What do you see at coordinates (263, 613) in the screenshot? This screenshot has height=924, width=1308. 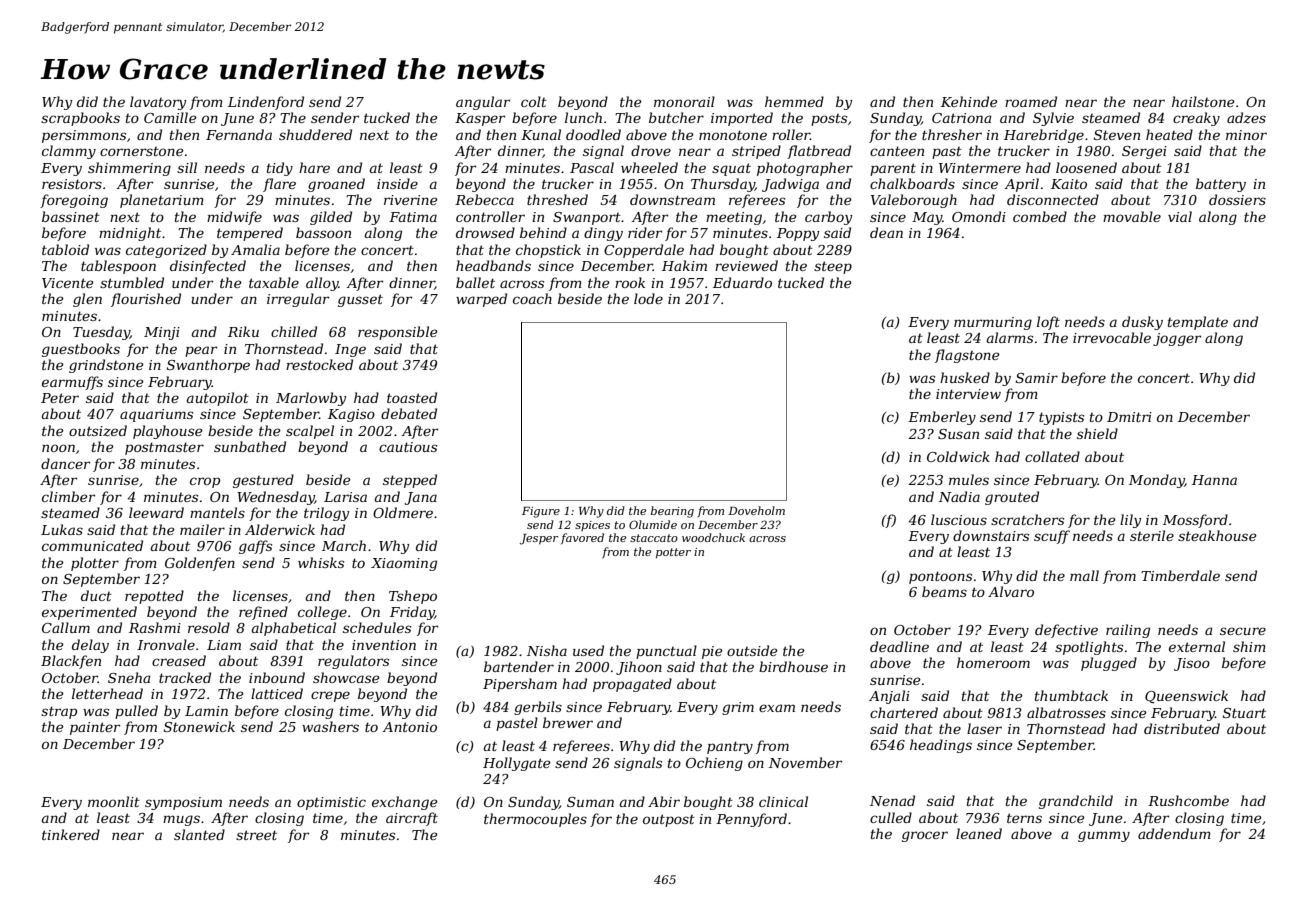 I see `refined` at bounding box center [263, 613].
